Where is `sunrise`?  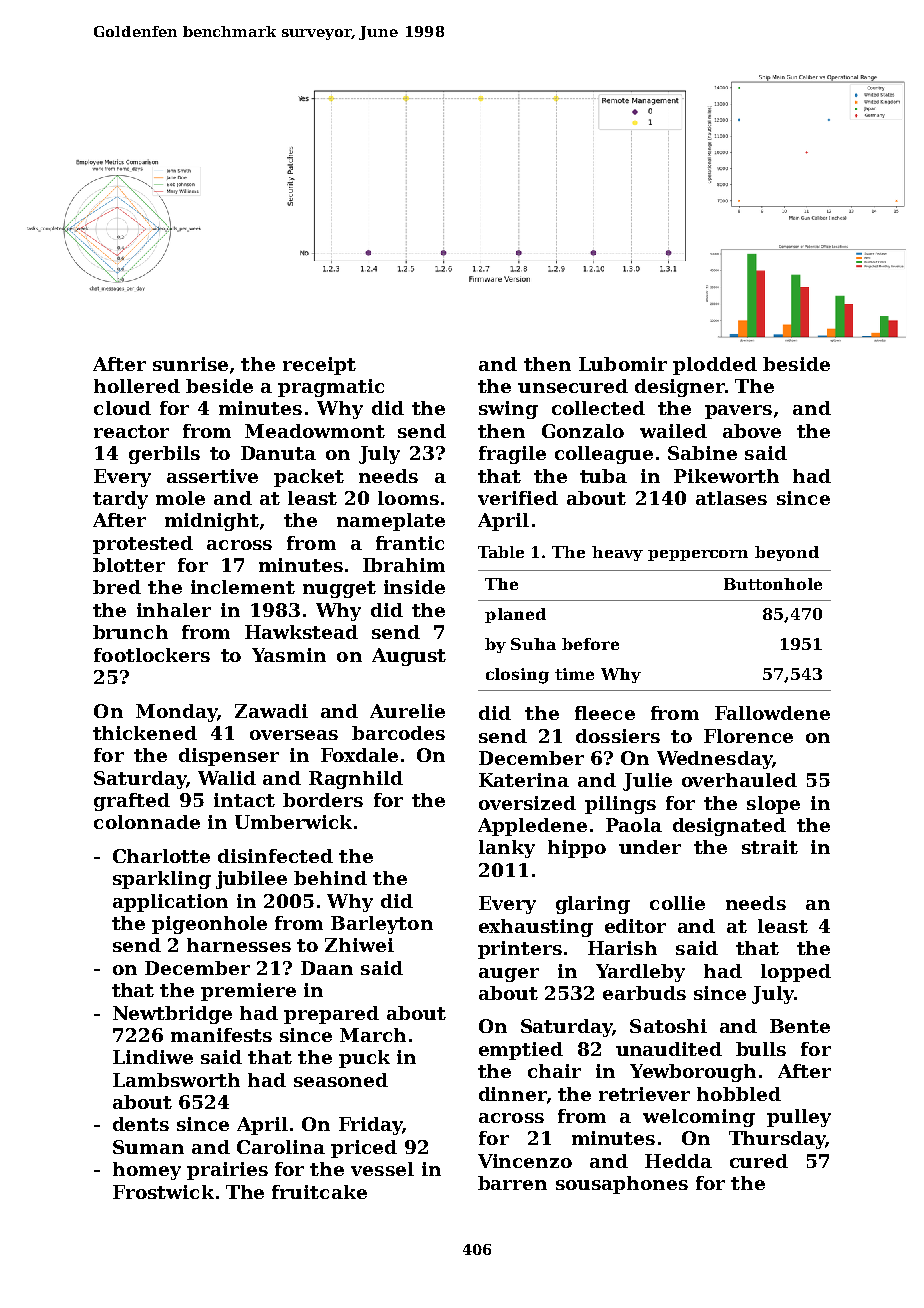 sunrise is located at coordinates (190, 364).
